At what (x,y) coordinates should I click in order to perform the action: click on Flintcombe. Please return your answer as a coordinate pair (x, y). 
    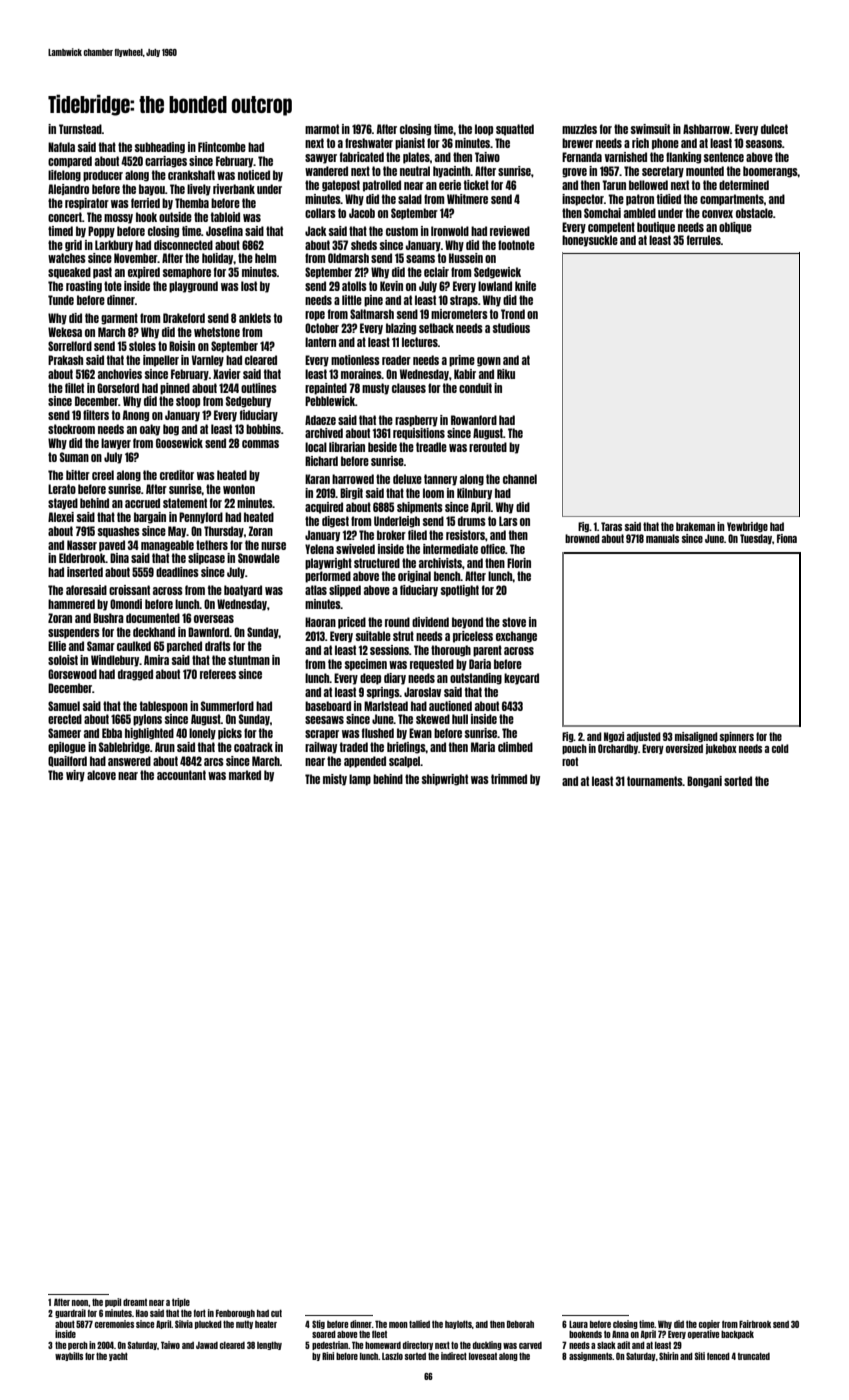
    Looking at the image, I should click on (222, 147).
